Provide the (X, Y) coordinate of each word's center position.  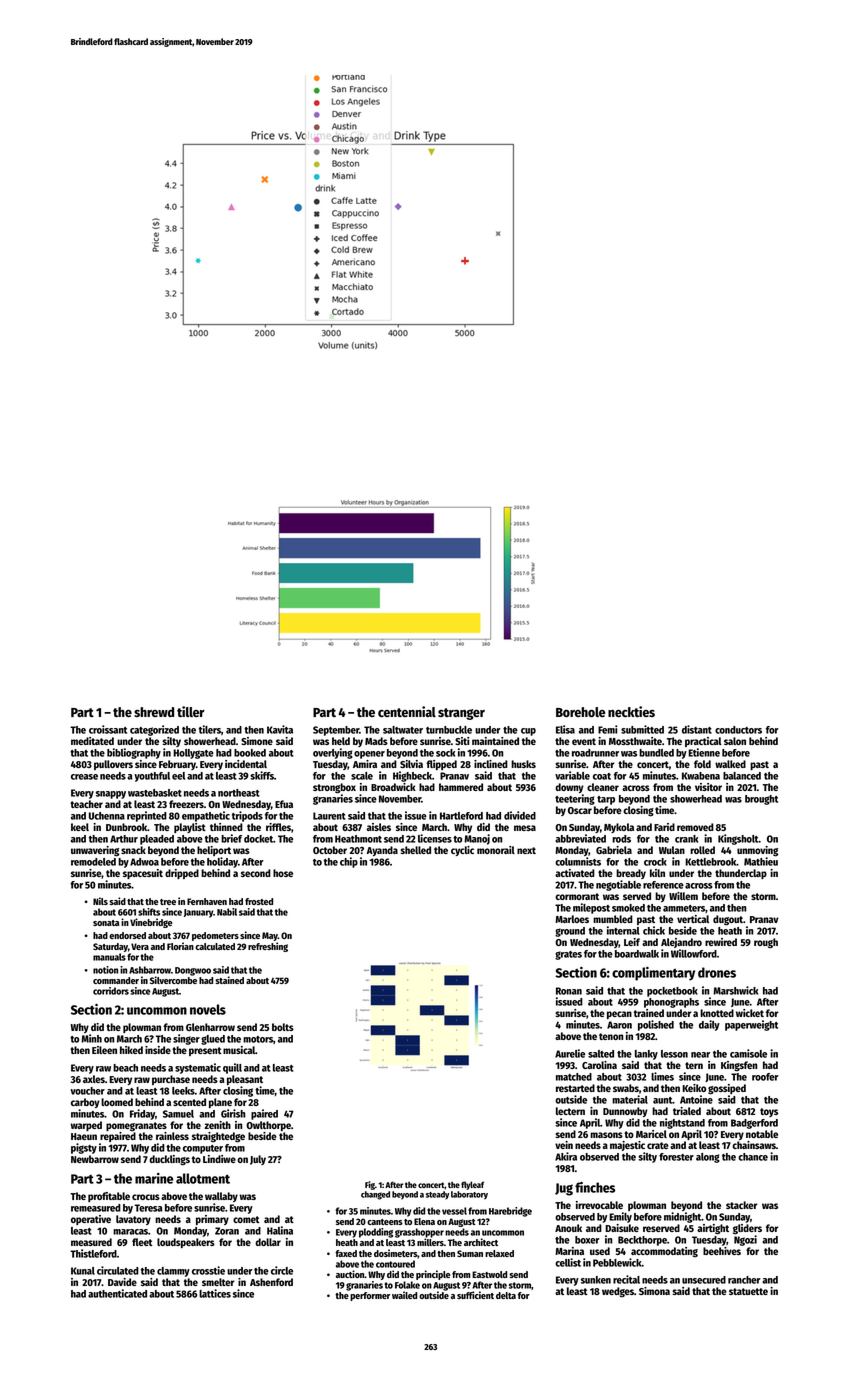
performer (370, 1296)
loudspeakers (186, 1243)
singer (186, 1039)
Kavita (280, 729)
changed (375, 1195)
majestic (627, 1146)
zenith (217, 1125)
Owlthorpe (268, 1126)
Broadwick (393, 787)
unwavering (95, 851)
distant (697, 729)
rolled (702, 850)
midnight (682, 1217)
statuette (748, 1291)
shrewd (154, 712)
